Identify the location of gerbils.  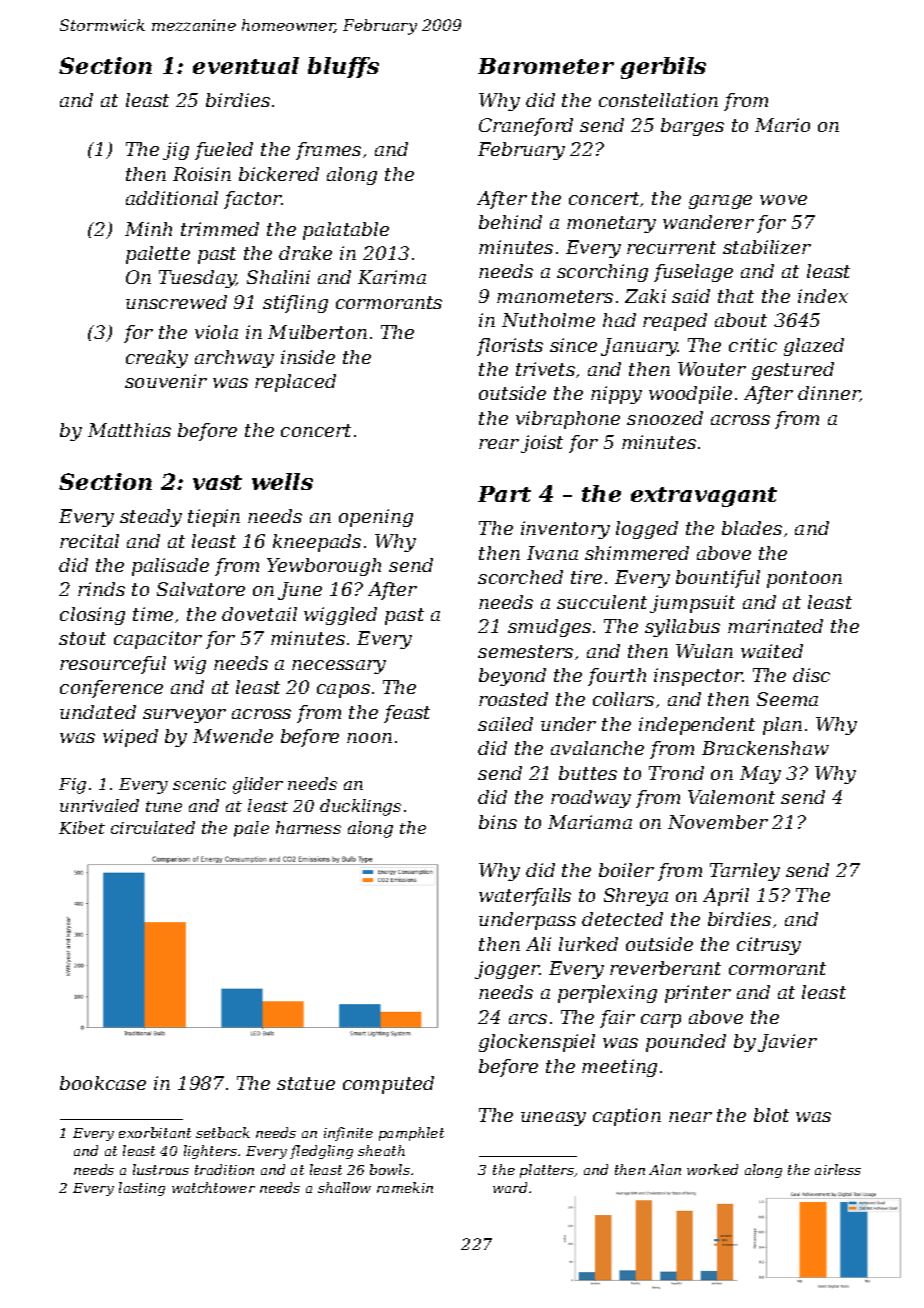
(663, 68).
